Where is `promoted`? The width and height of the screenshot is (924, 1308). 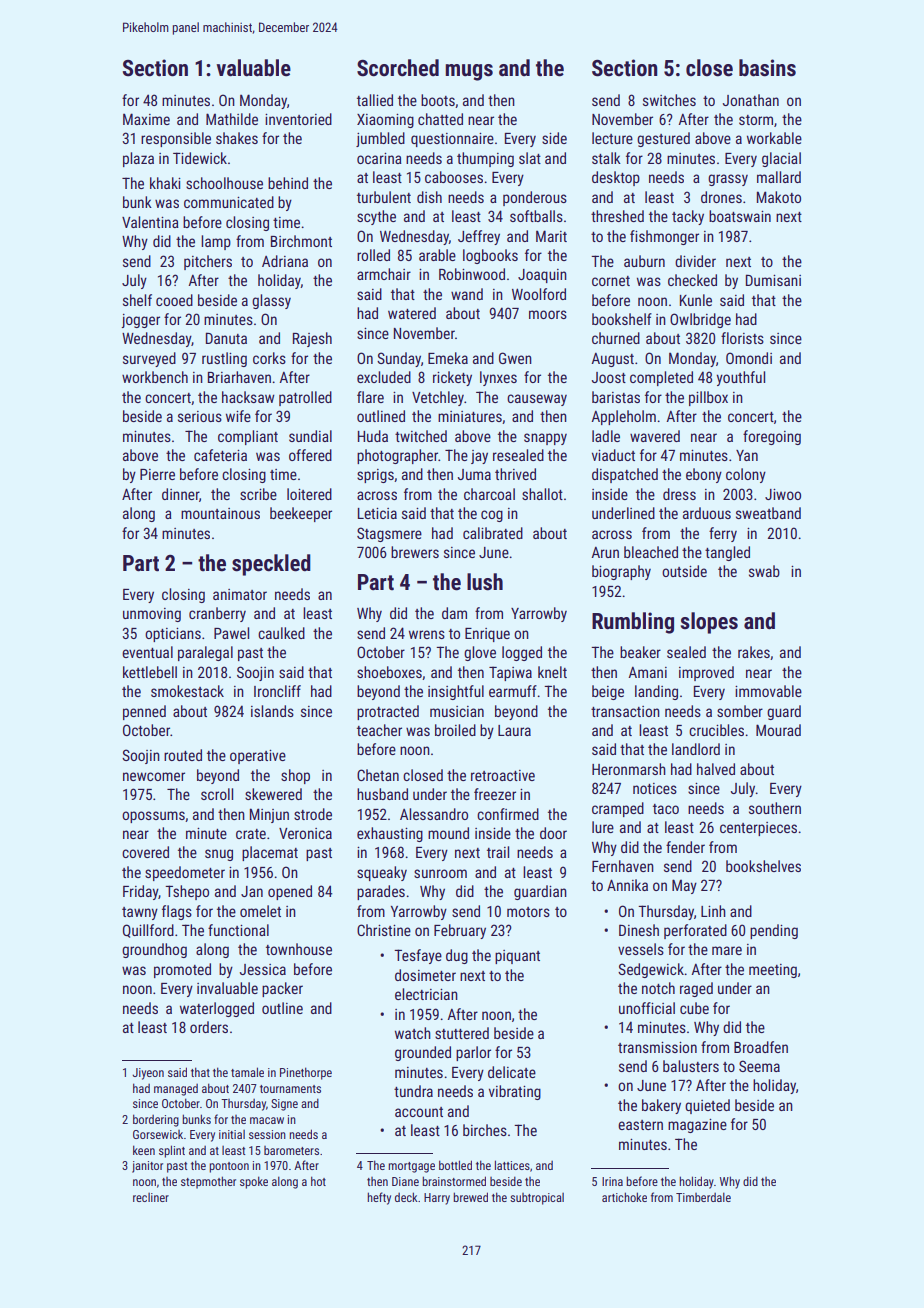 promoted is located at coordinates (182, 970).
